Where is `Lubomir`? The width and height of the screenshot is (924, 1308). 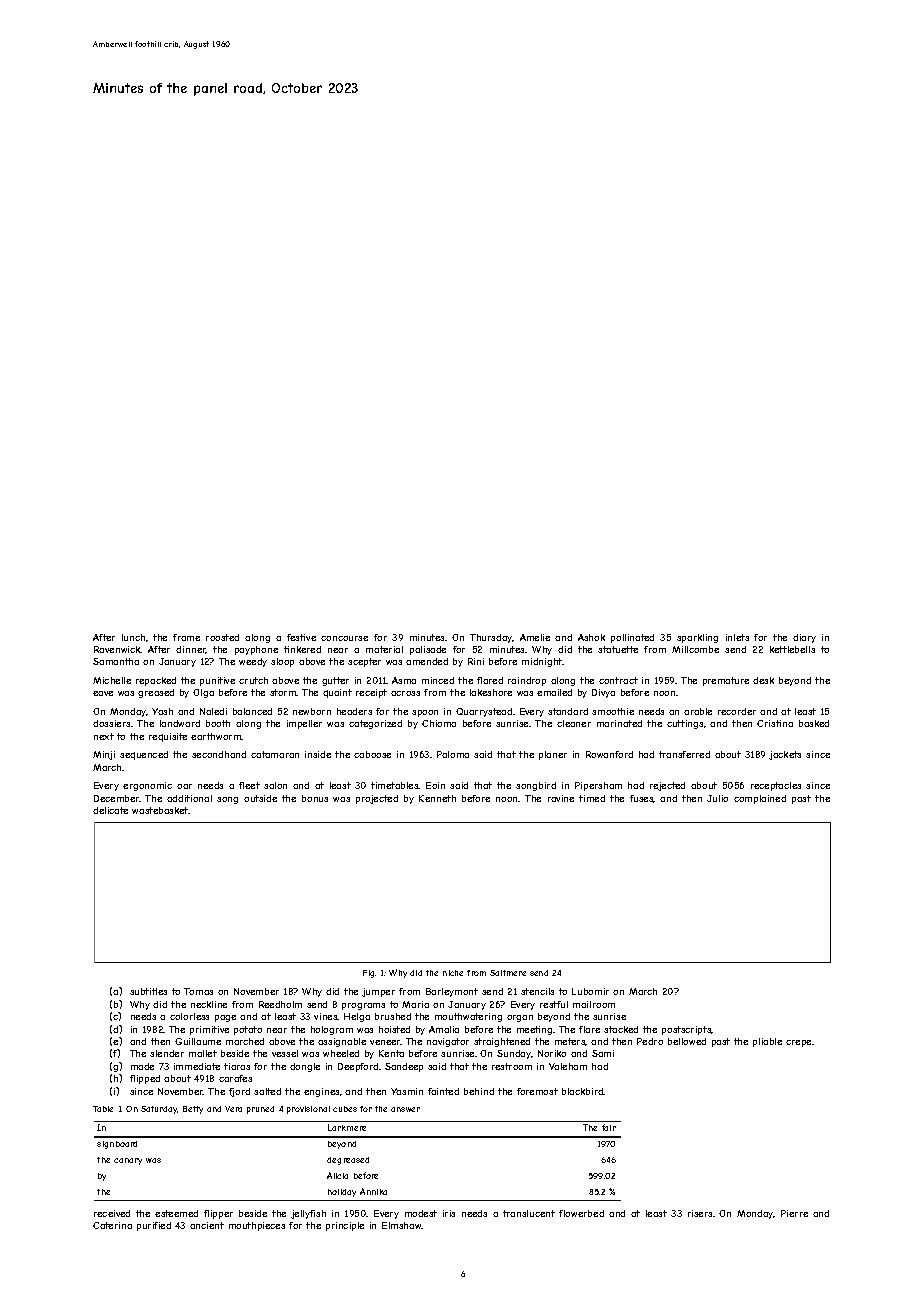 Lubomir is located at coordinates (590, 991).
